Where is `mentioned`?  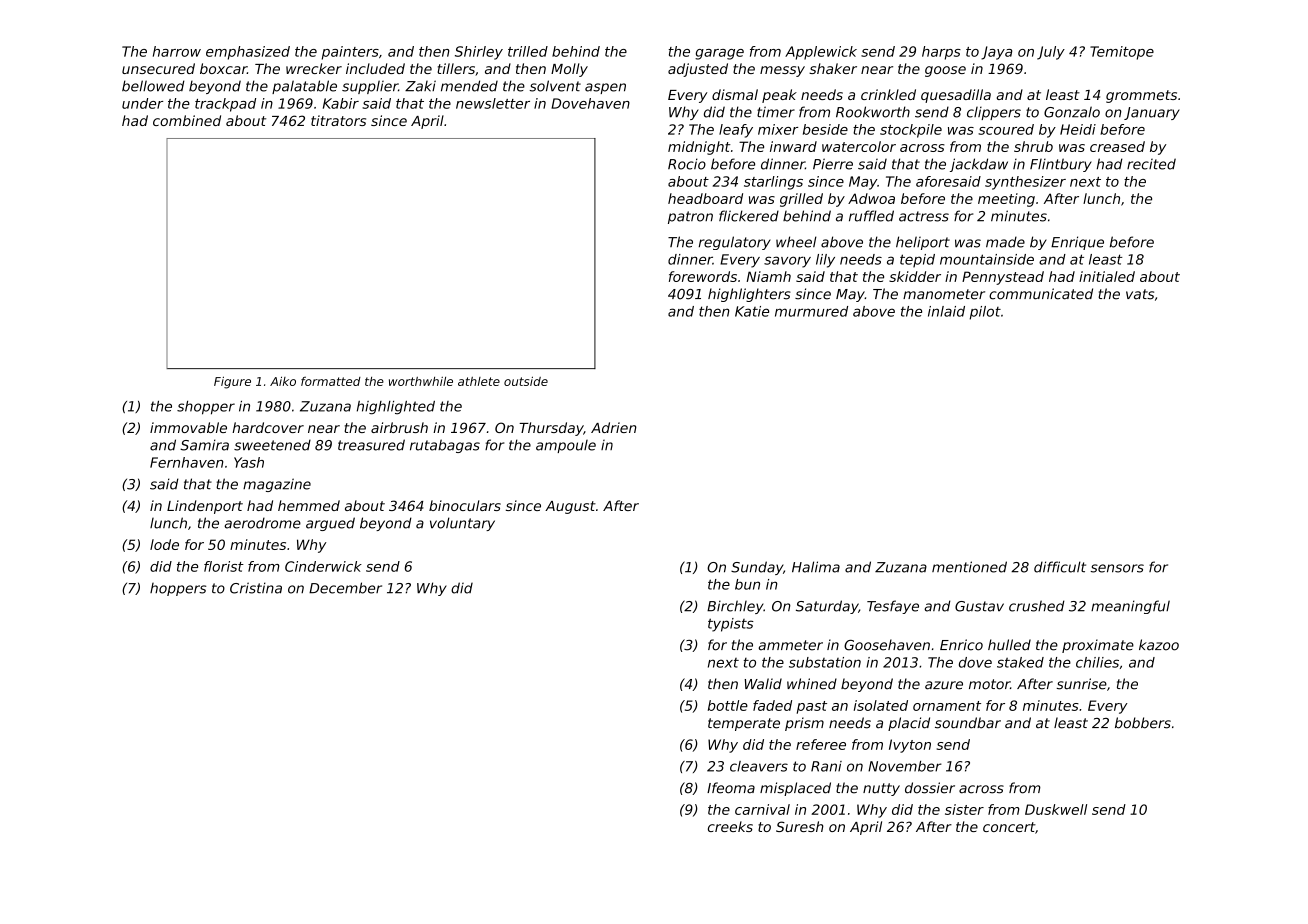
mentioned is located at coordinates (969, 567).
